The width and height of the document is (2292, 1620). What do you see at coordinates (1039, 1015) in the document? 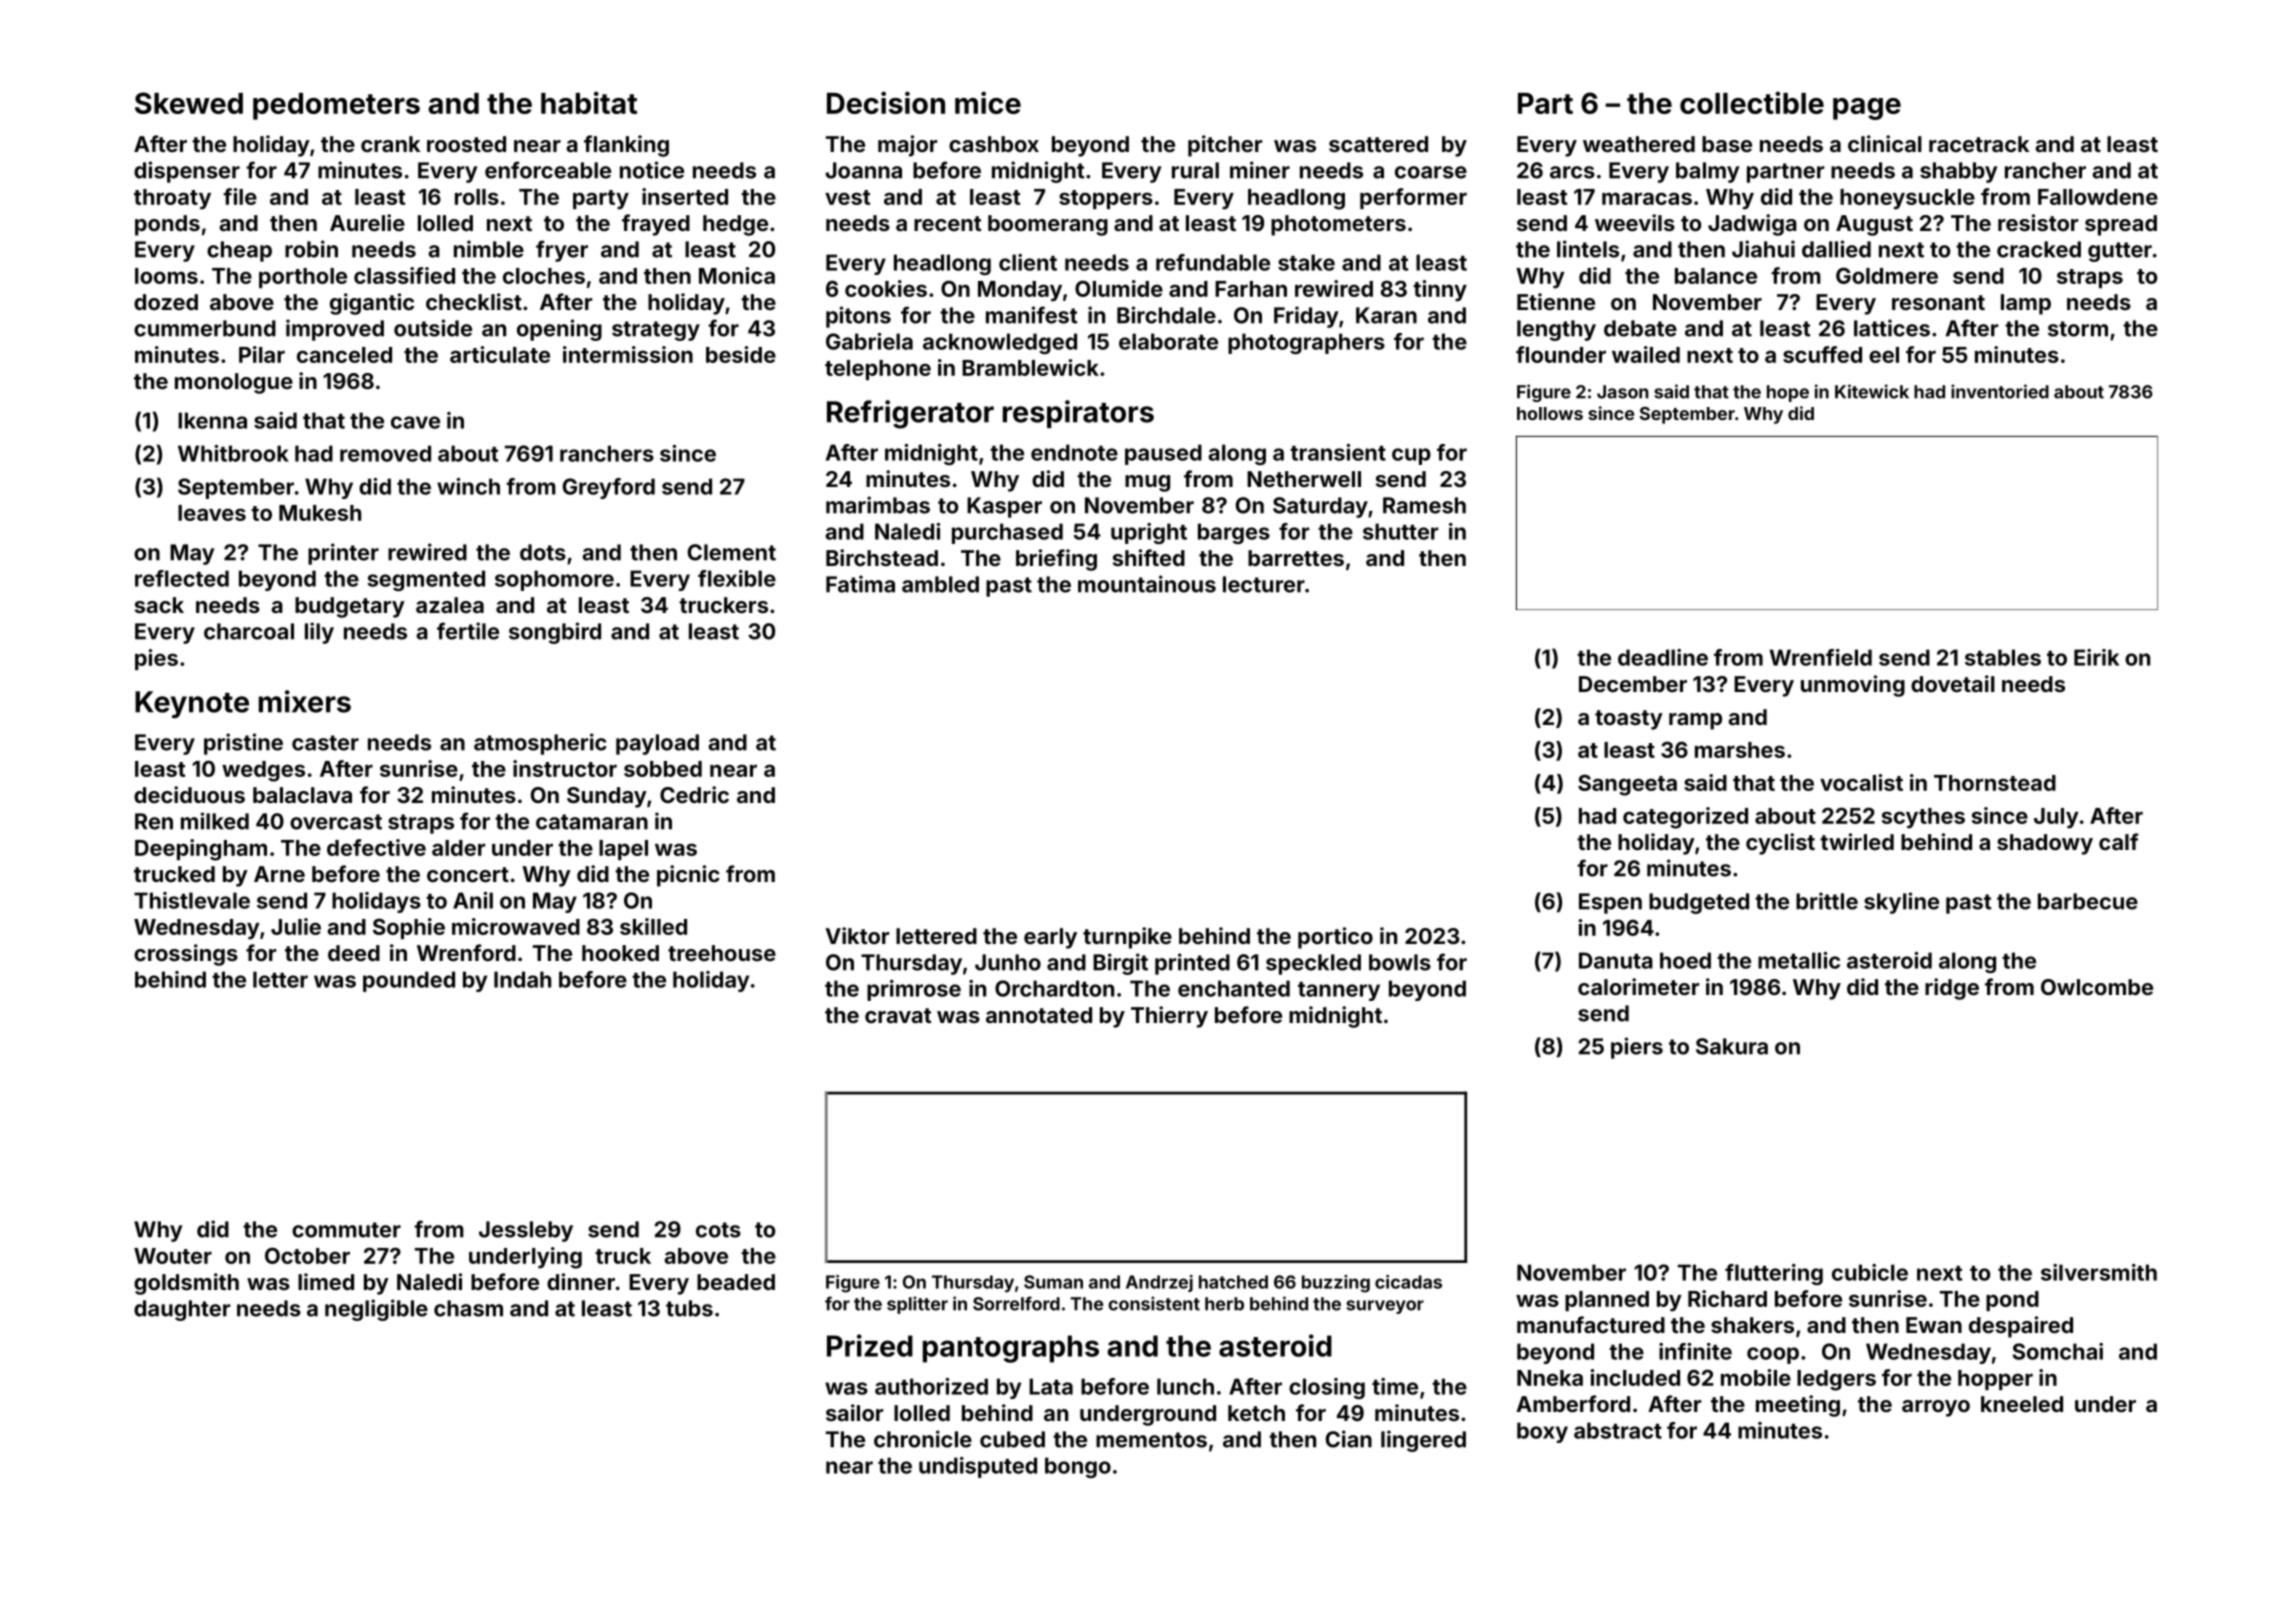
I see `annotated` at bounding box center [1039, 1015].
